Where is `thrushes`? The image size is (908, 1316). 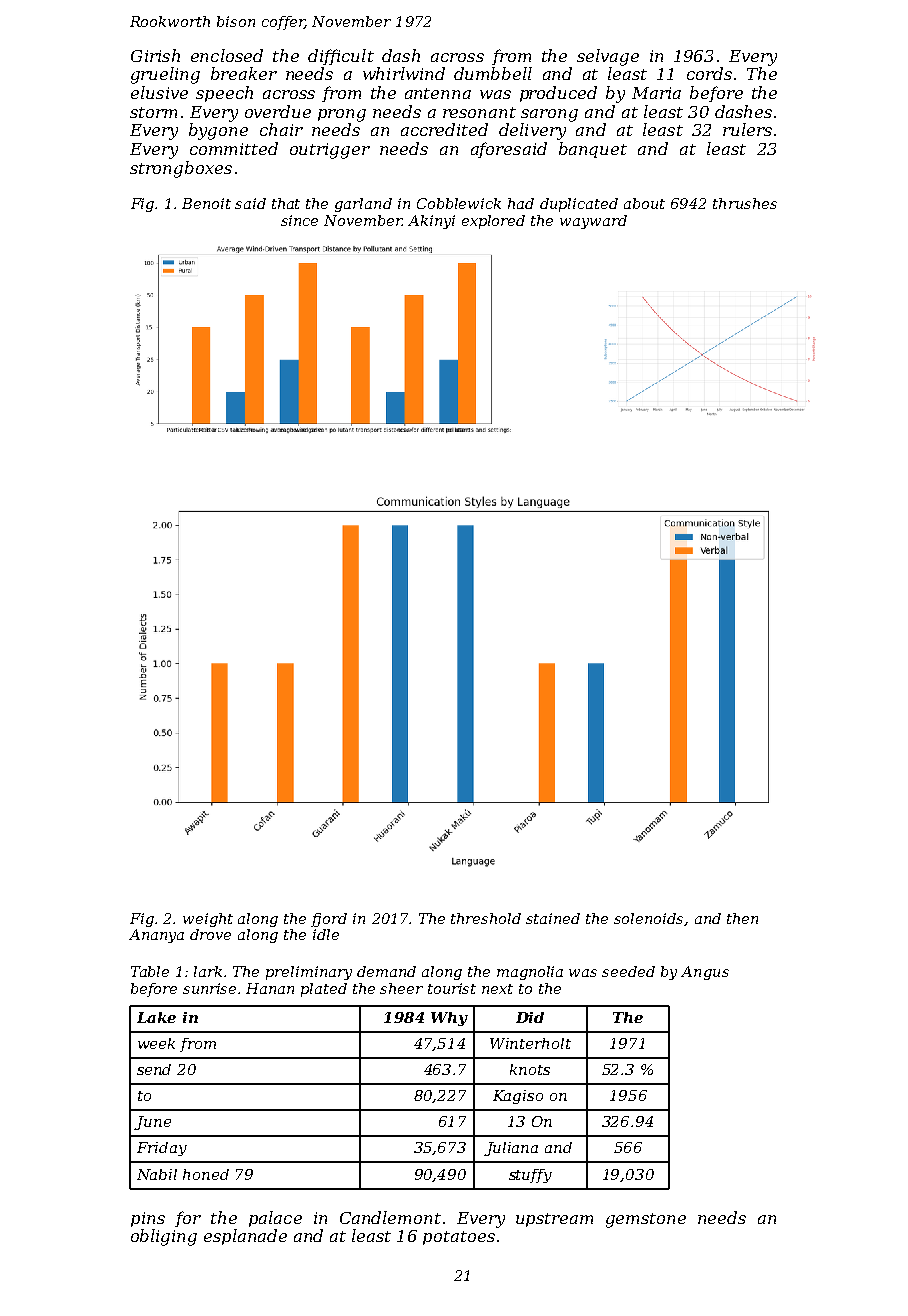
thrushes is located at coordinates (745, 203).
